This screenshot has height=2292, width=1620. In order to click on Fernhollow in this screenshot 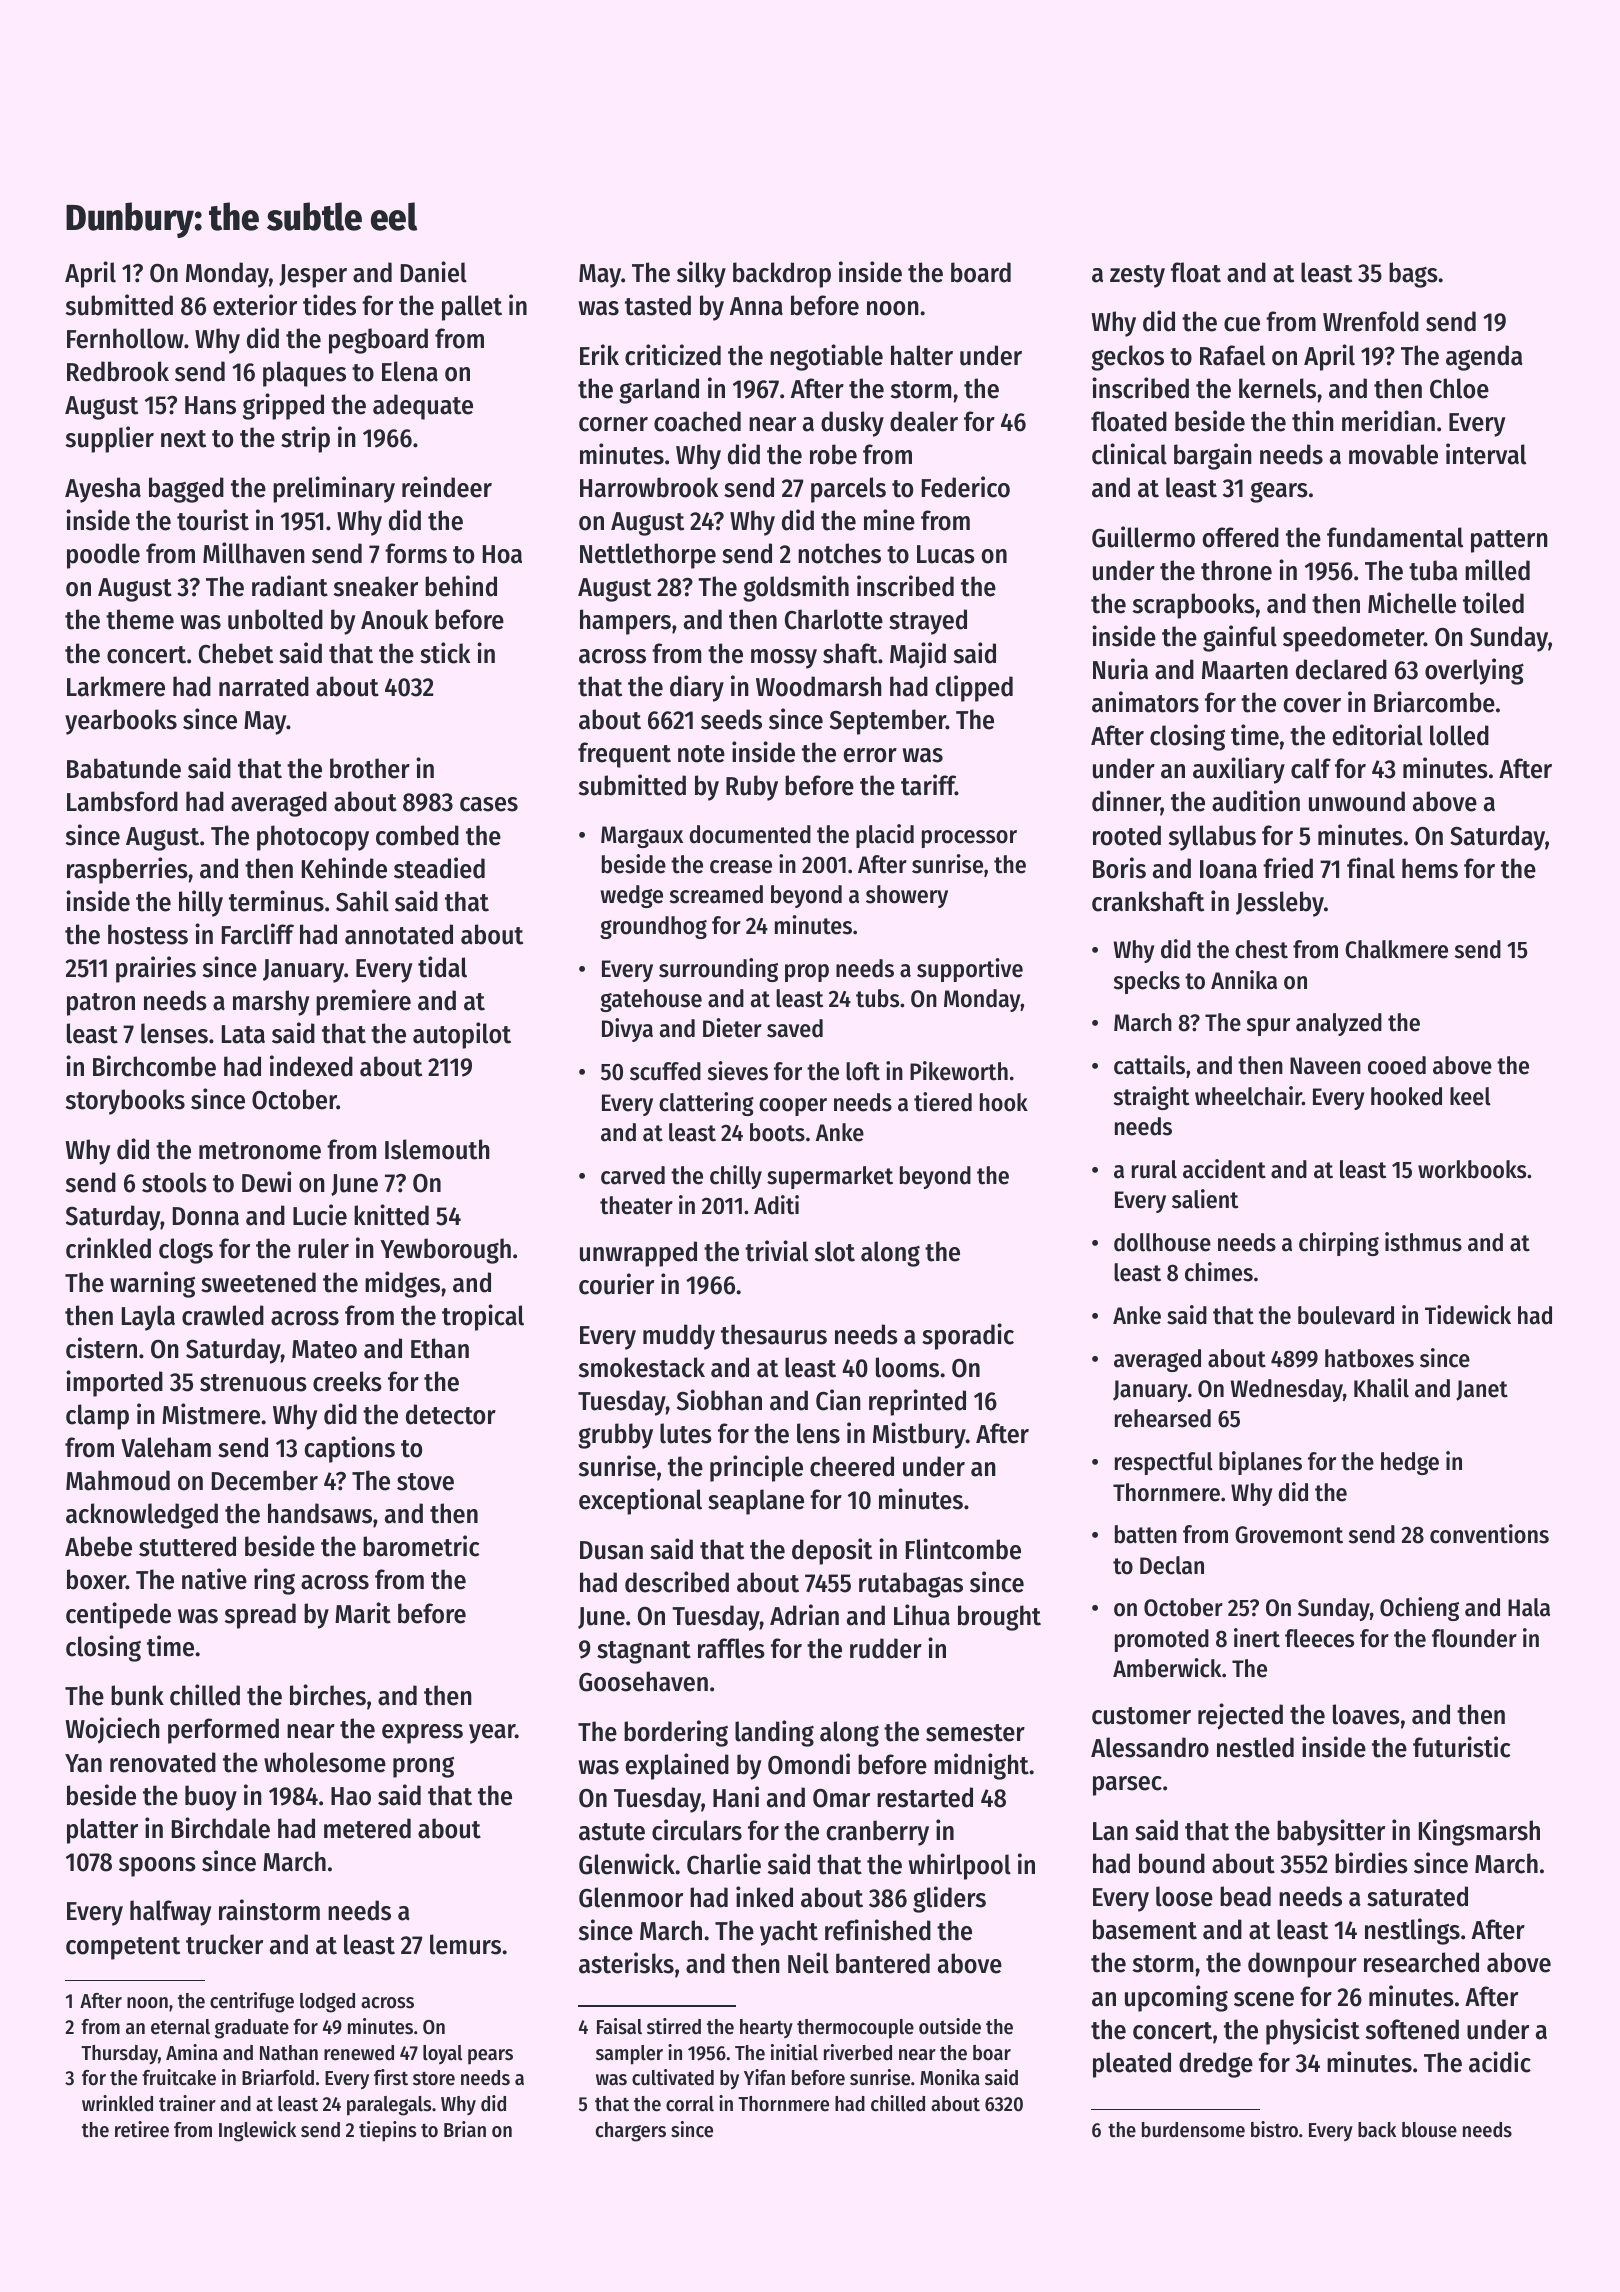, I will do `click(125, 338)`.
